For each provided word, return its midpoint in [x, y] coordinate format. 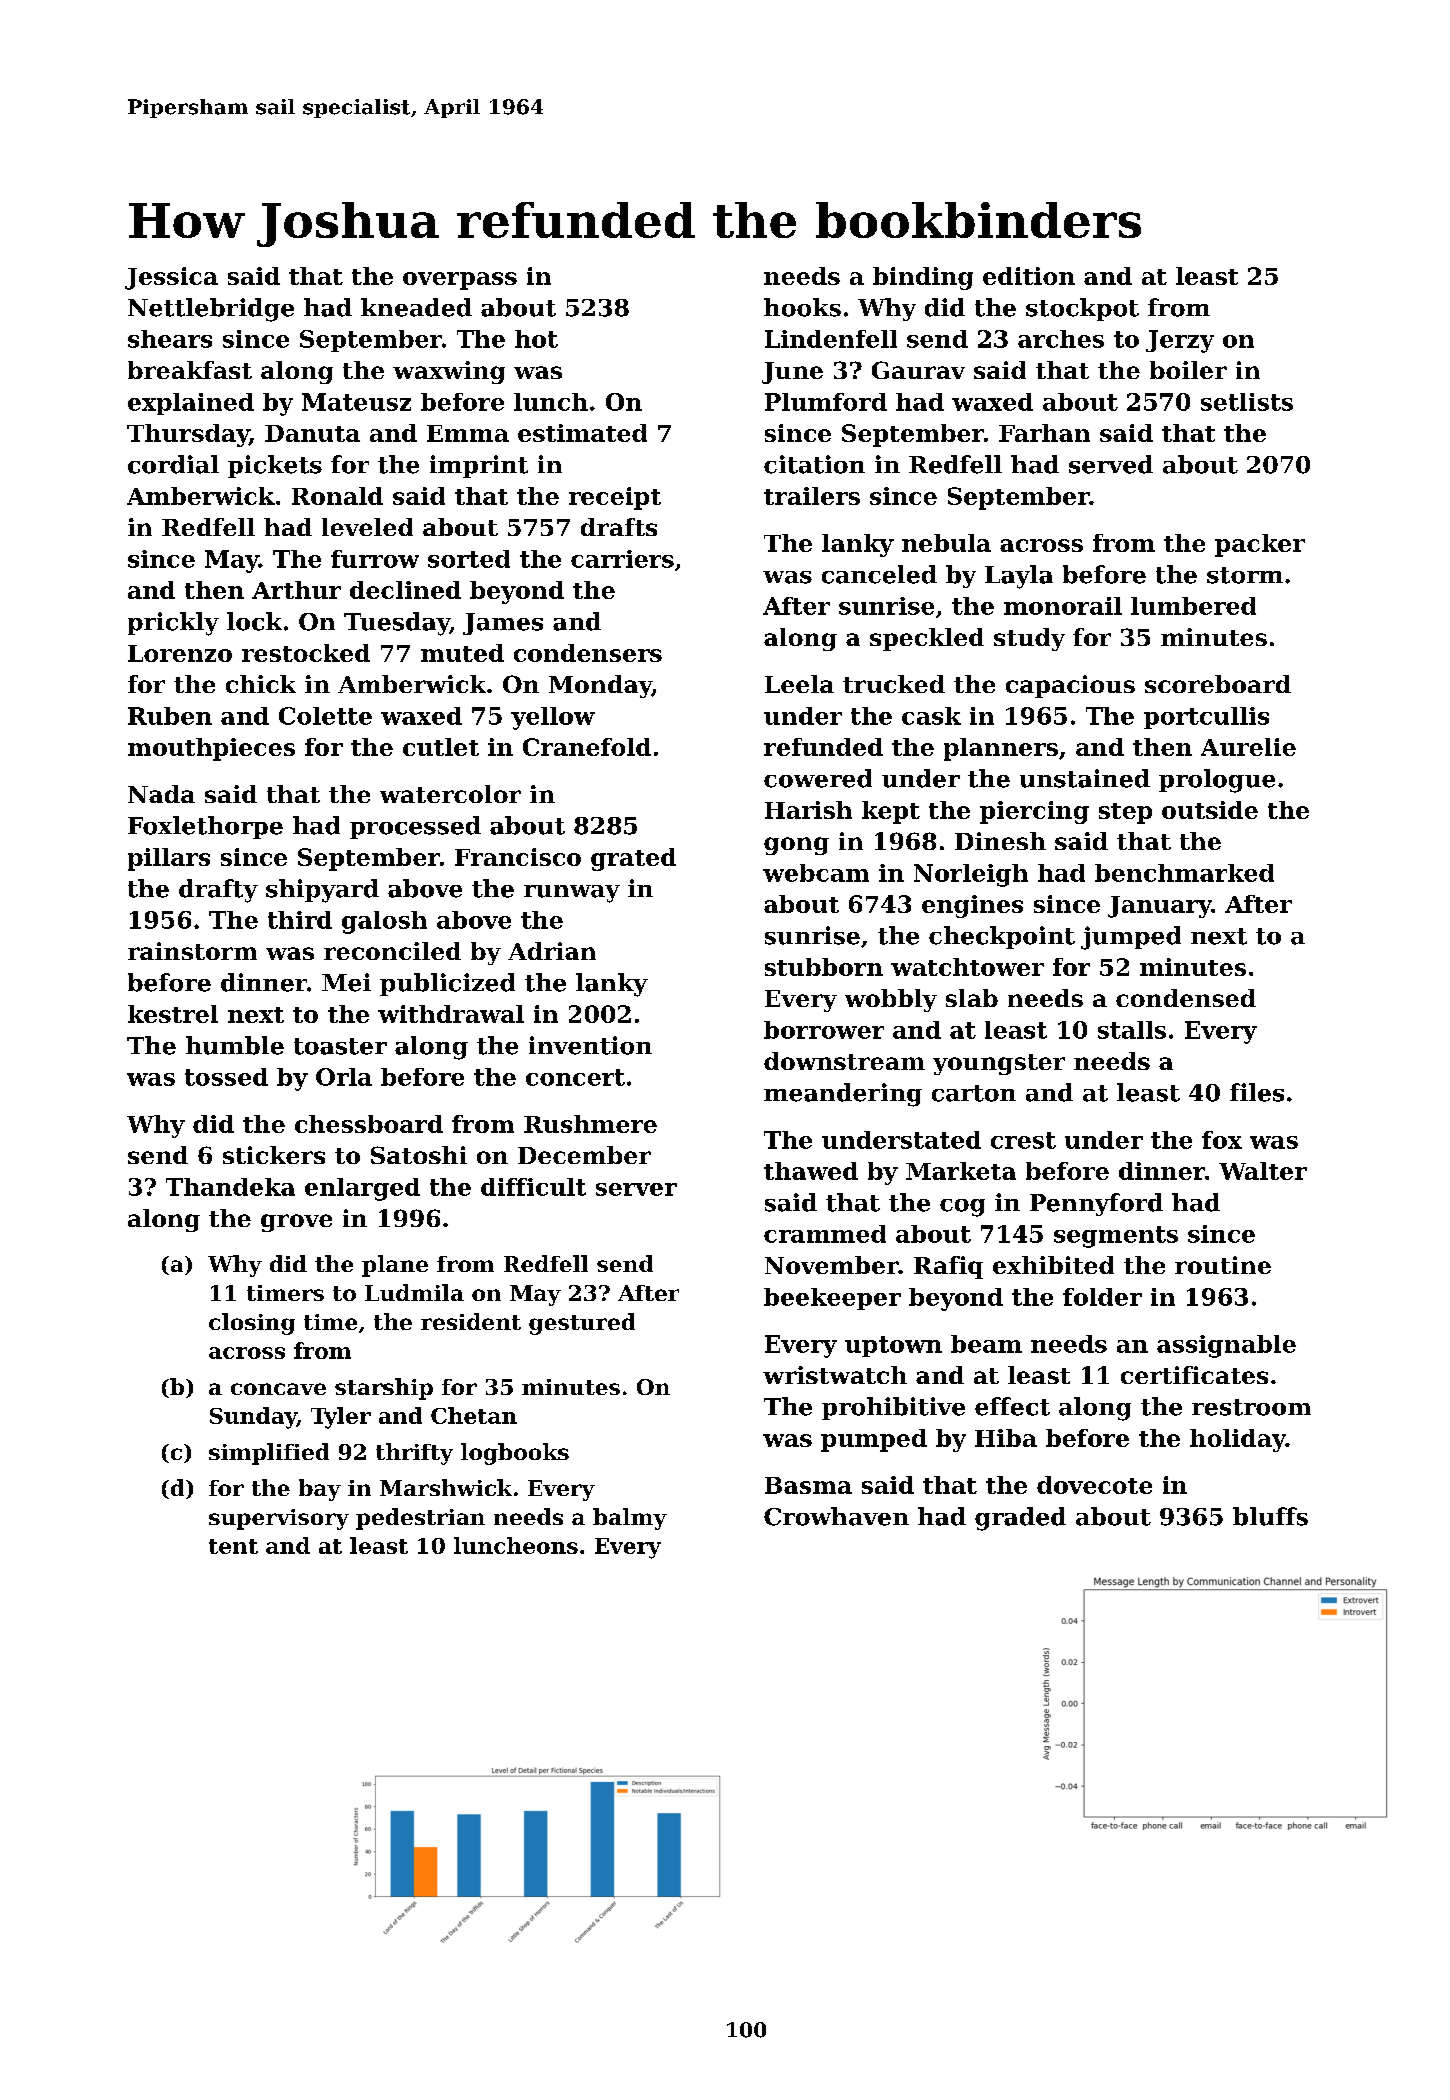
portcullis [1206, 718]
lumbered [1193, 606]
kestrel [173, 1014]
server [636, 1189]
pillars [169, 859]
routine [1223, 1265]
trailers [812, 496]
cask [931, 716]
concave [278, 1389]
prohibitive [893, 1408]
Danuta [312, 433]
